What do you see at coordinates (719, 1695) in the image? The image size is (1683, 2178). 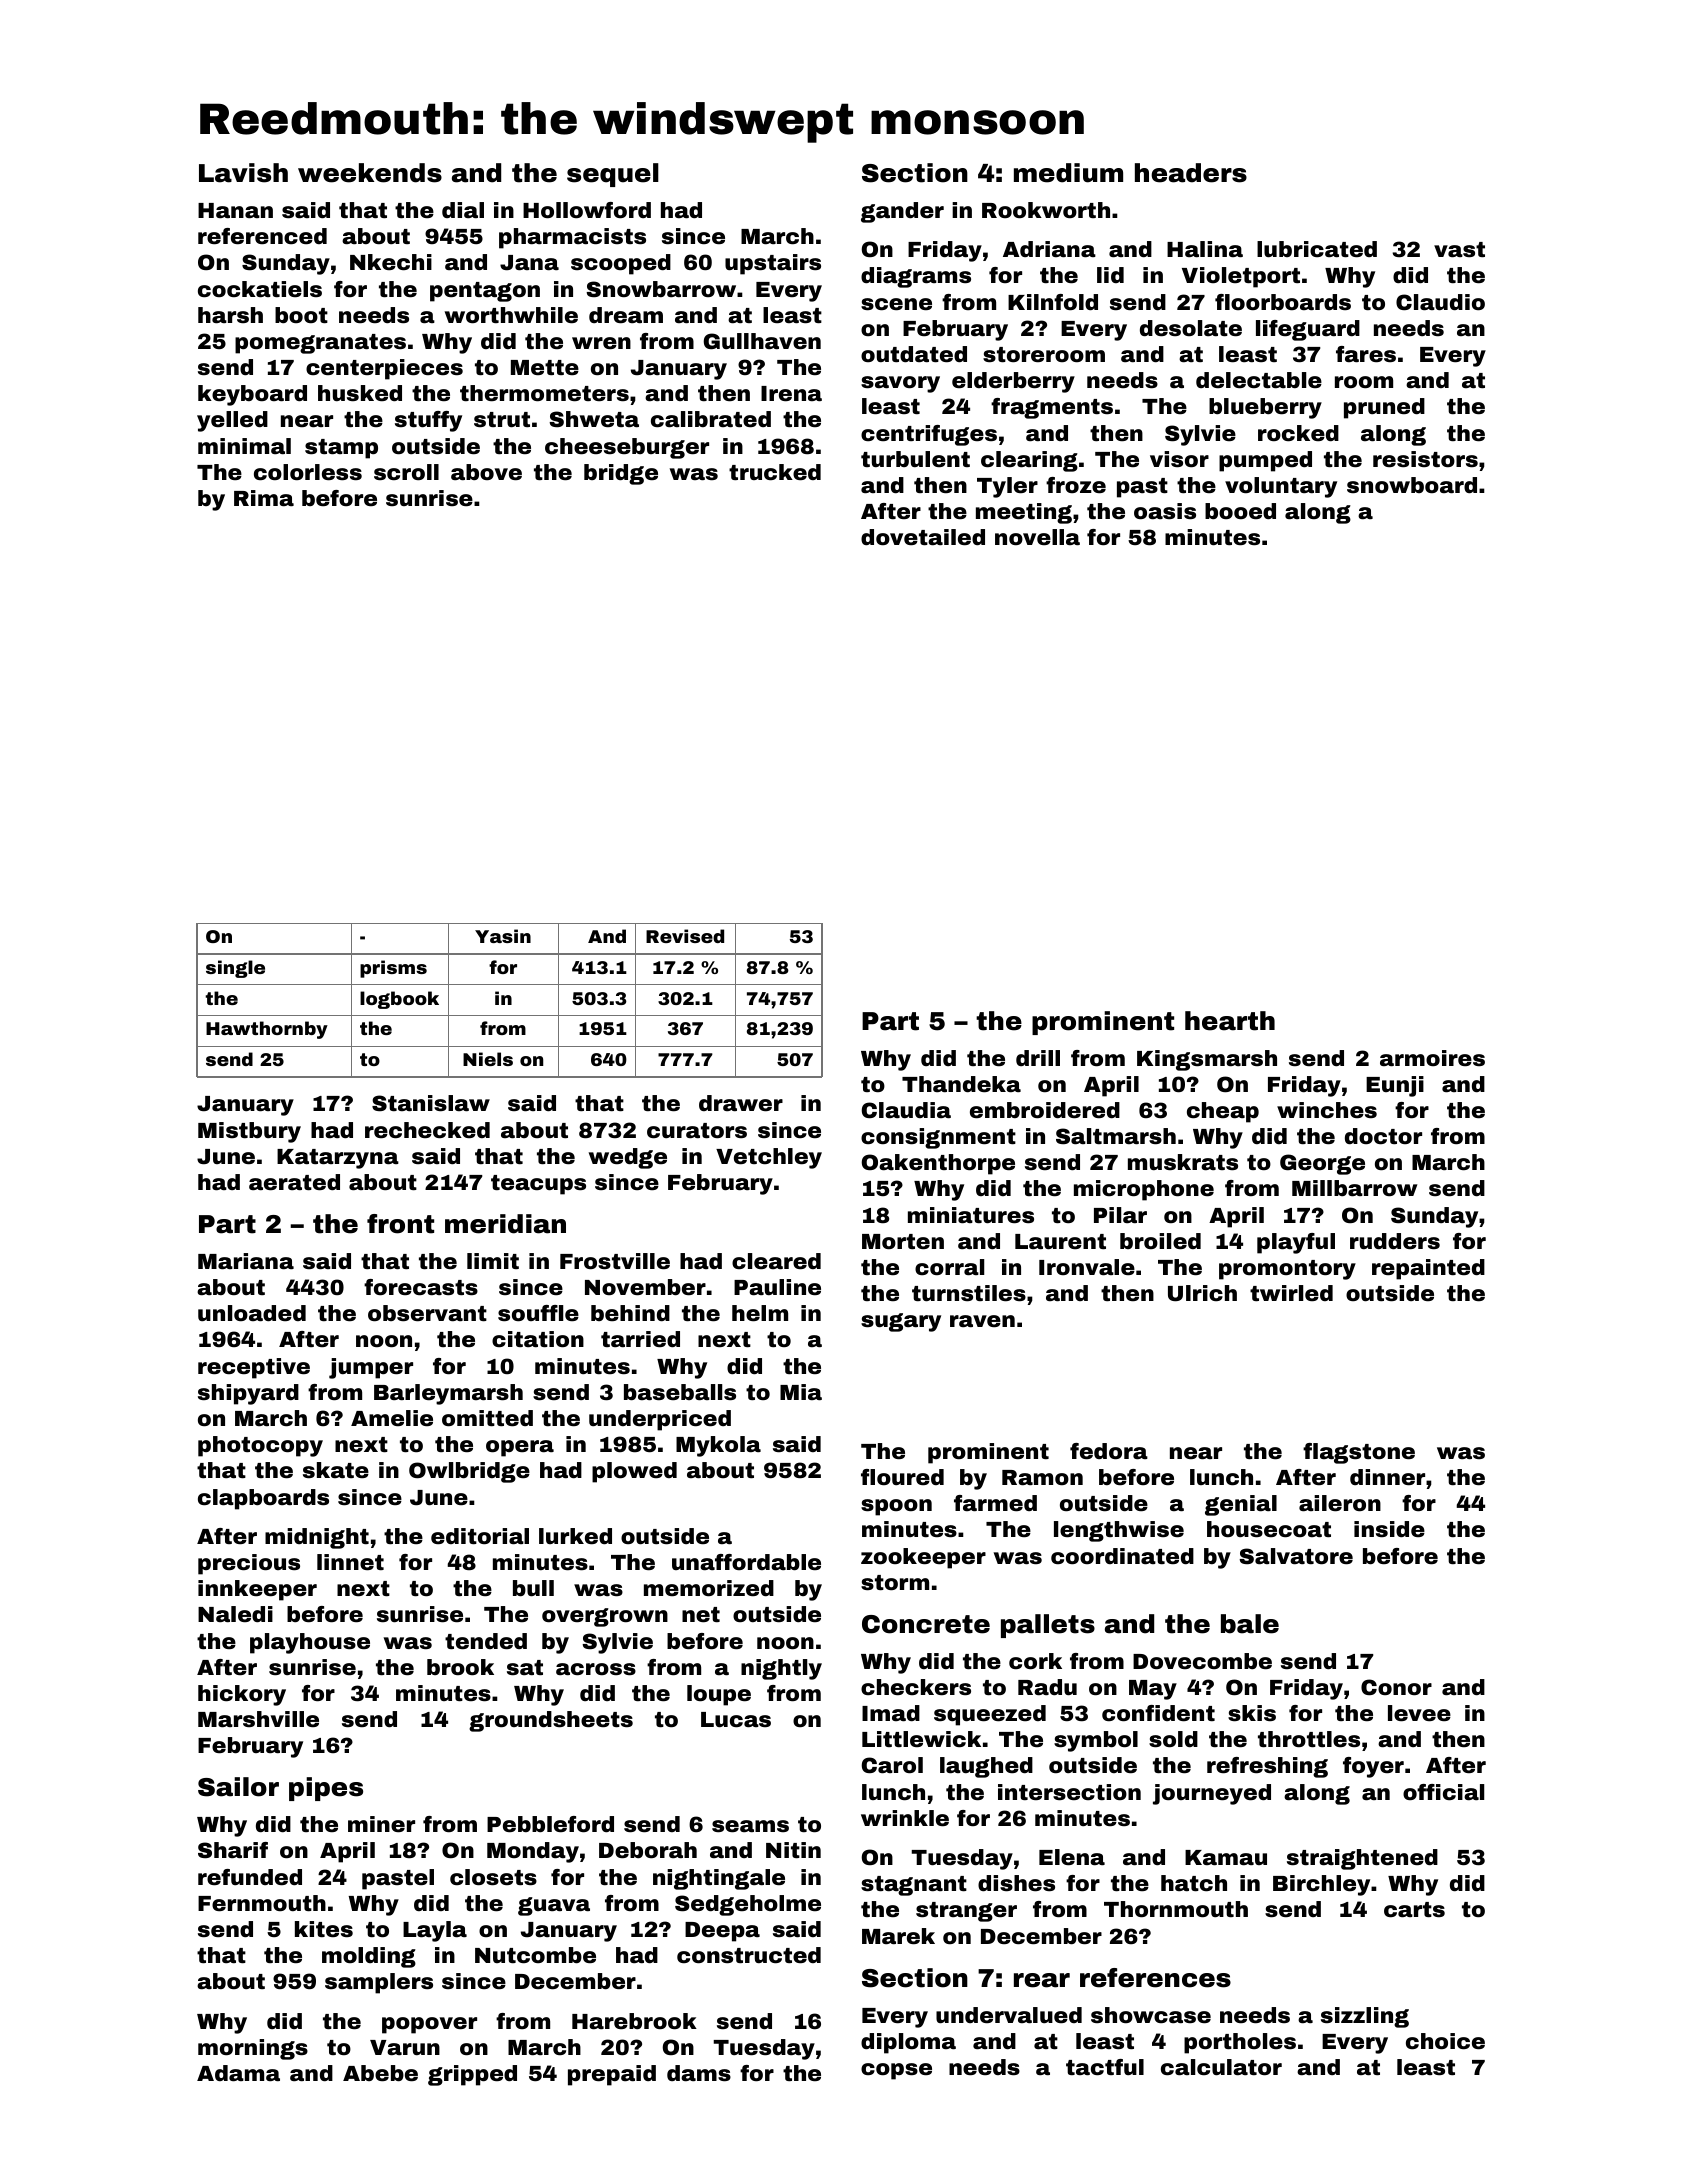 I see `loupe` at bounding box center [719, 1695].
